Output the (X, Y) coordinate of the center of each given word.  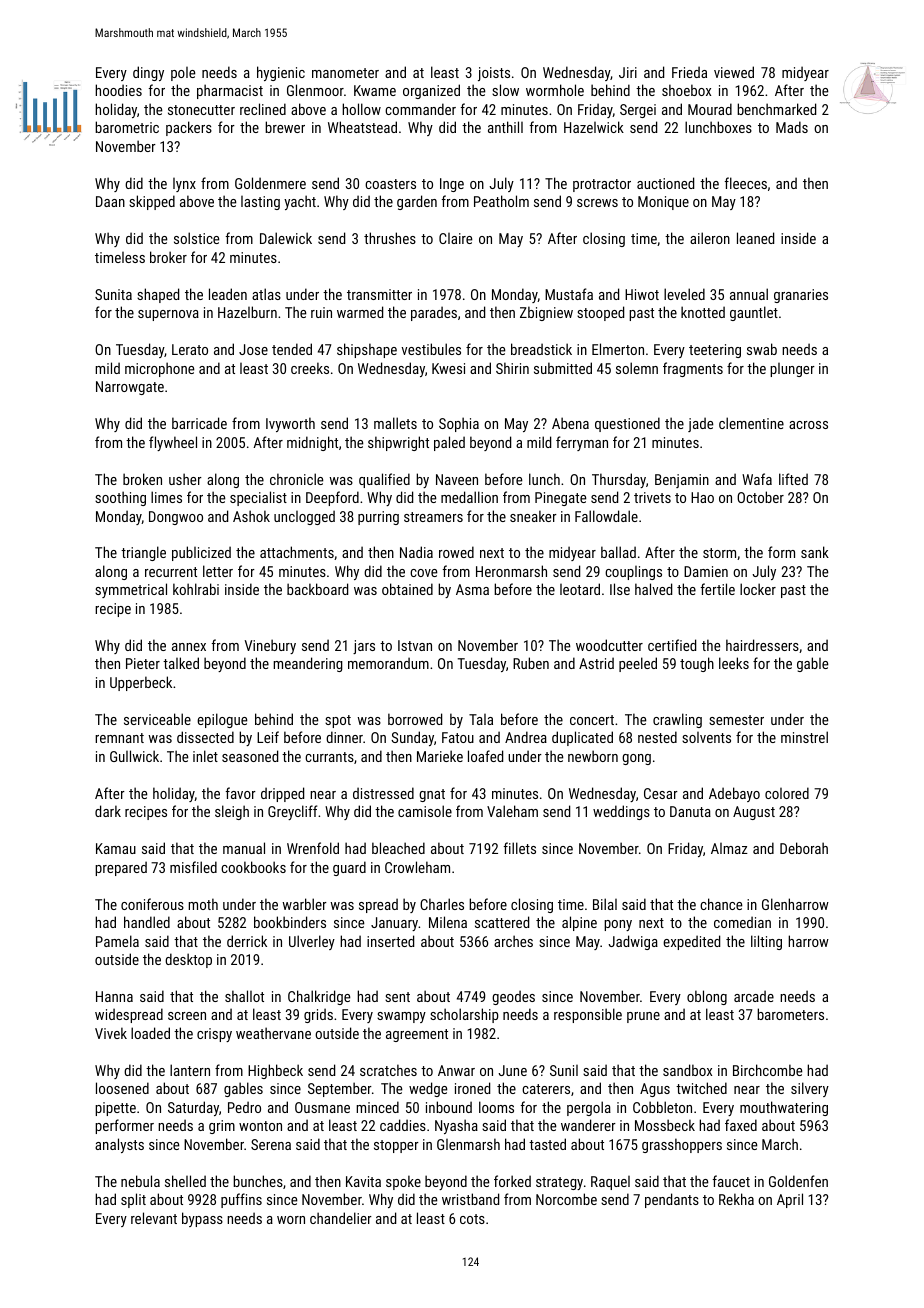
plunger (792, 370)
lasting (260, 203)
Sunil (564, 1070)
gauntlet (754, 313)
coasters (390, 184)
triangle (143, 553)
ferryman (582, 443)
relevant (154, 1218)
